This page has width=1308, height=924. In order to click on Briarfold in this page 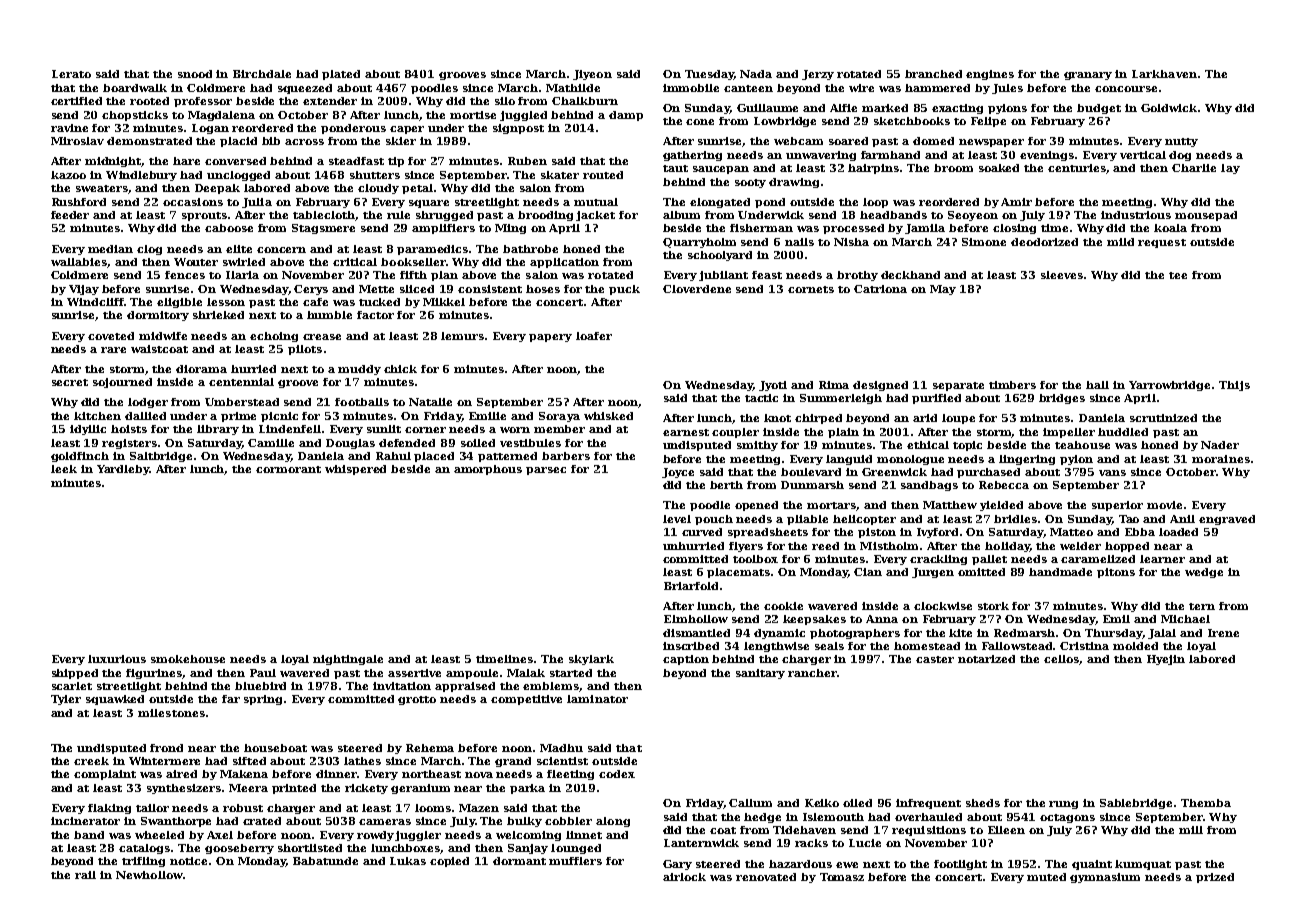, I will do `click(691, 586)`.
